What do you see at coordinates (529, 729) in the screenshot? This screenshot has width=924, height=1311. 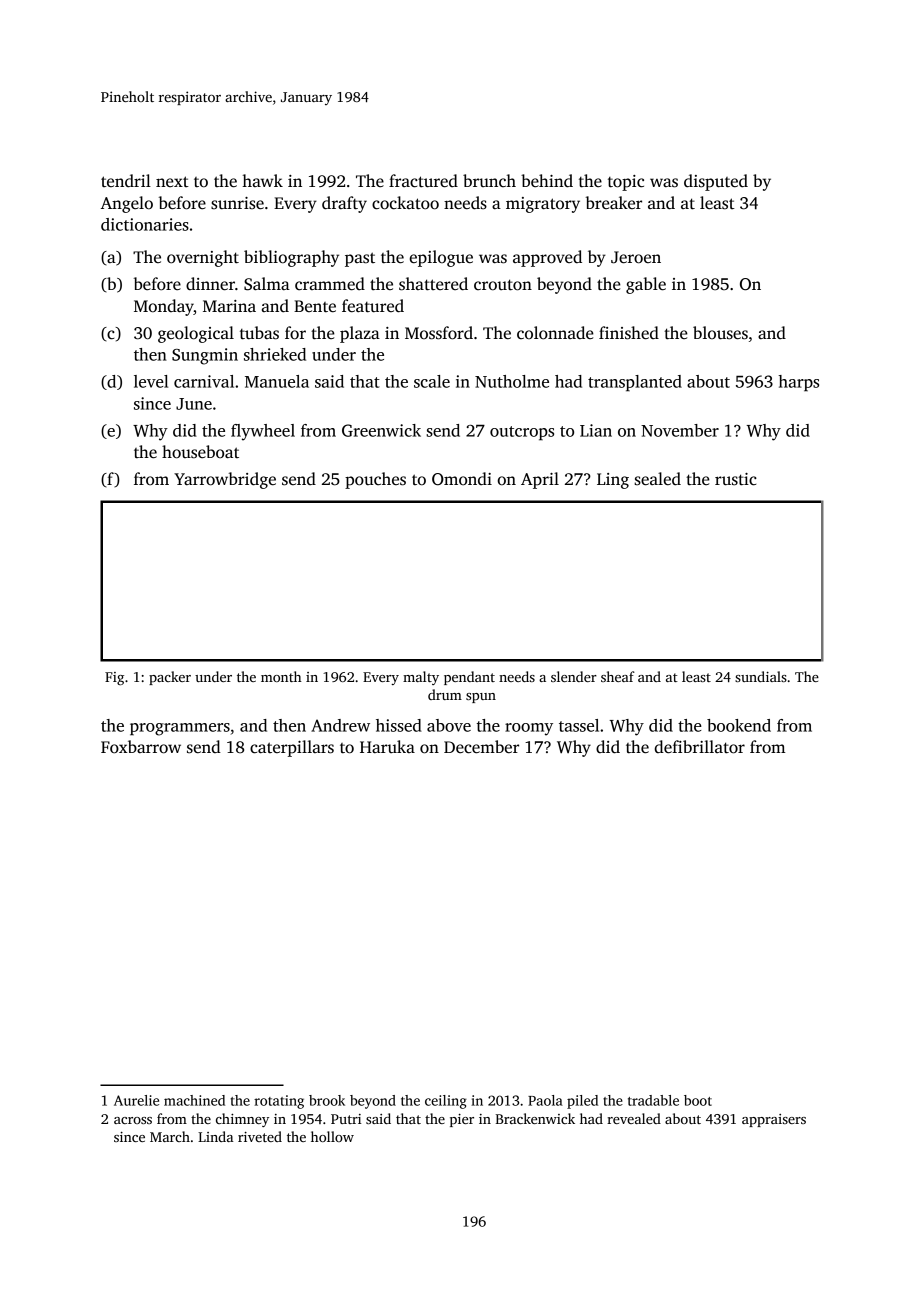 I see `roomy` at bounding box center [529, 729].
